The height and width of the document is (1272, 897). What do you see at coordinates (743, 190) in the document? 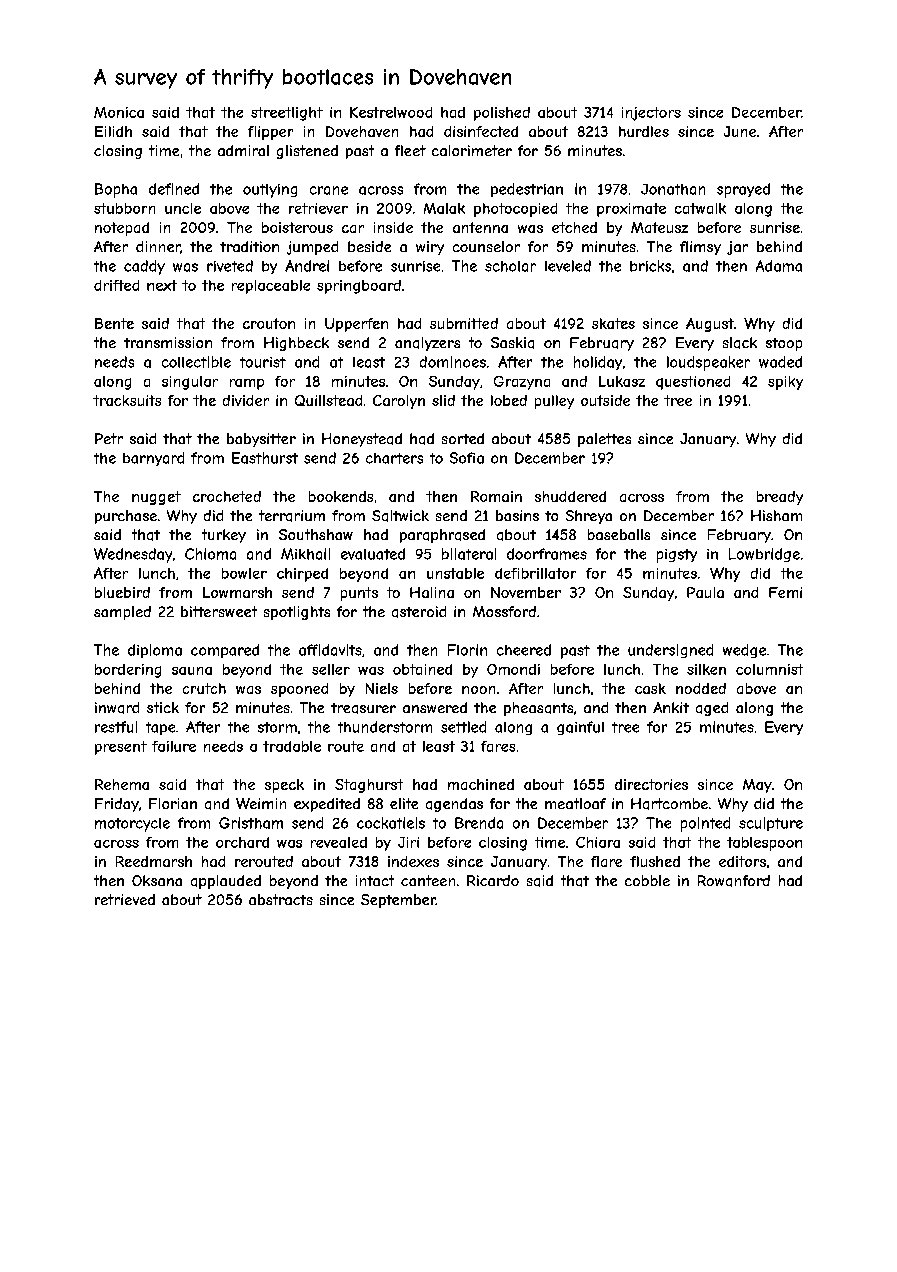
I see `sprayed` at bounding box center [743, 190].
